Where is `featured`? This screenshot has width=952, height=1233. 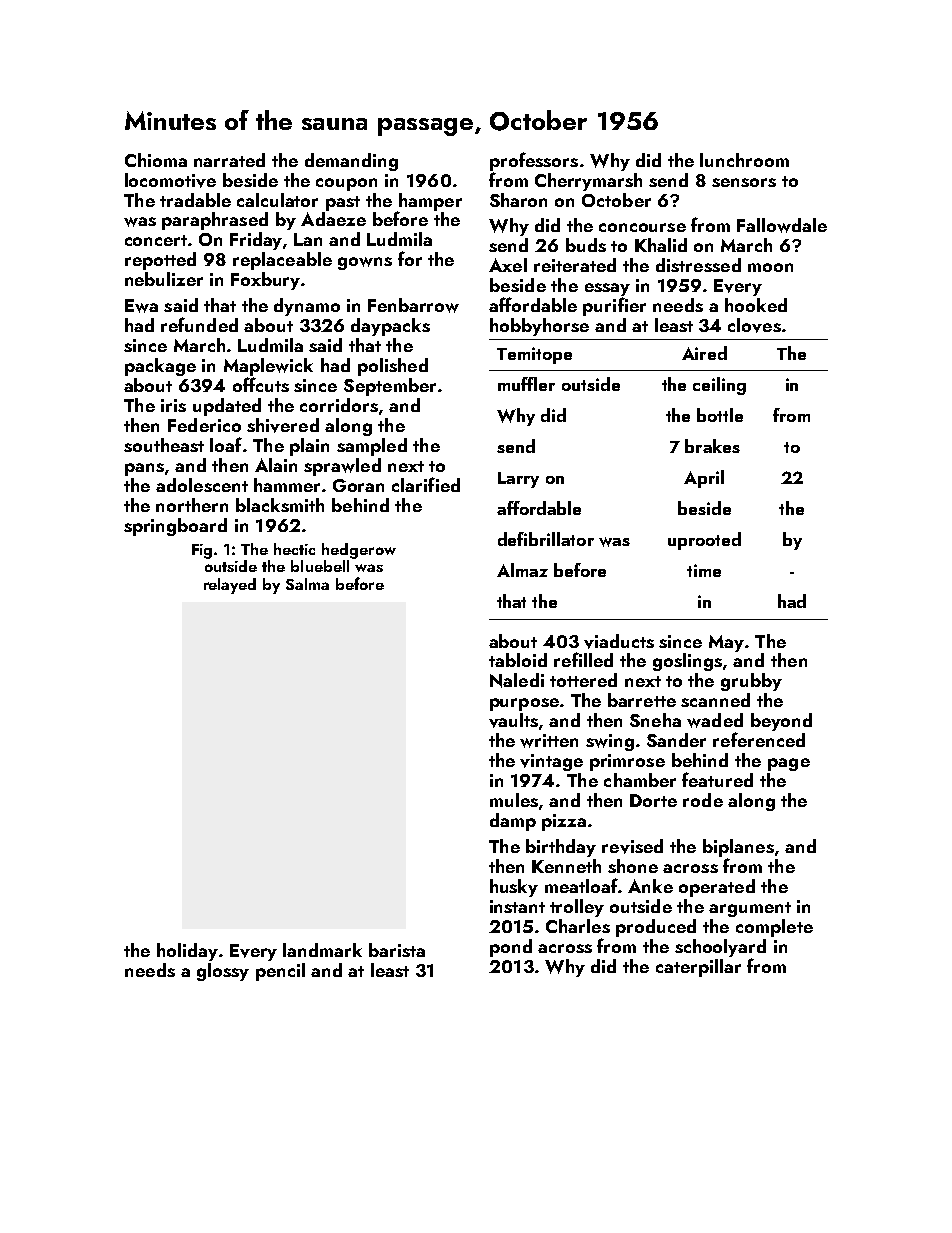
featured is located at coordinates (717, 779).
